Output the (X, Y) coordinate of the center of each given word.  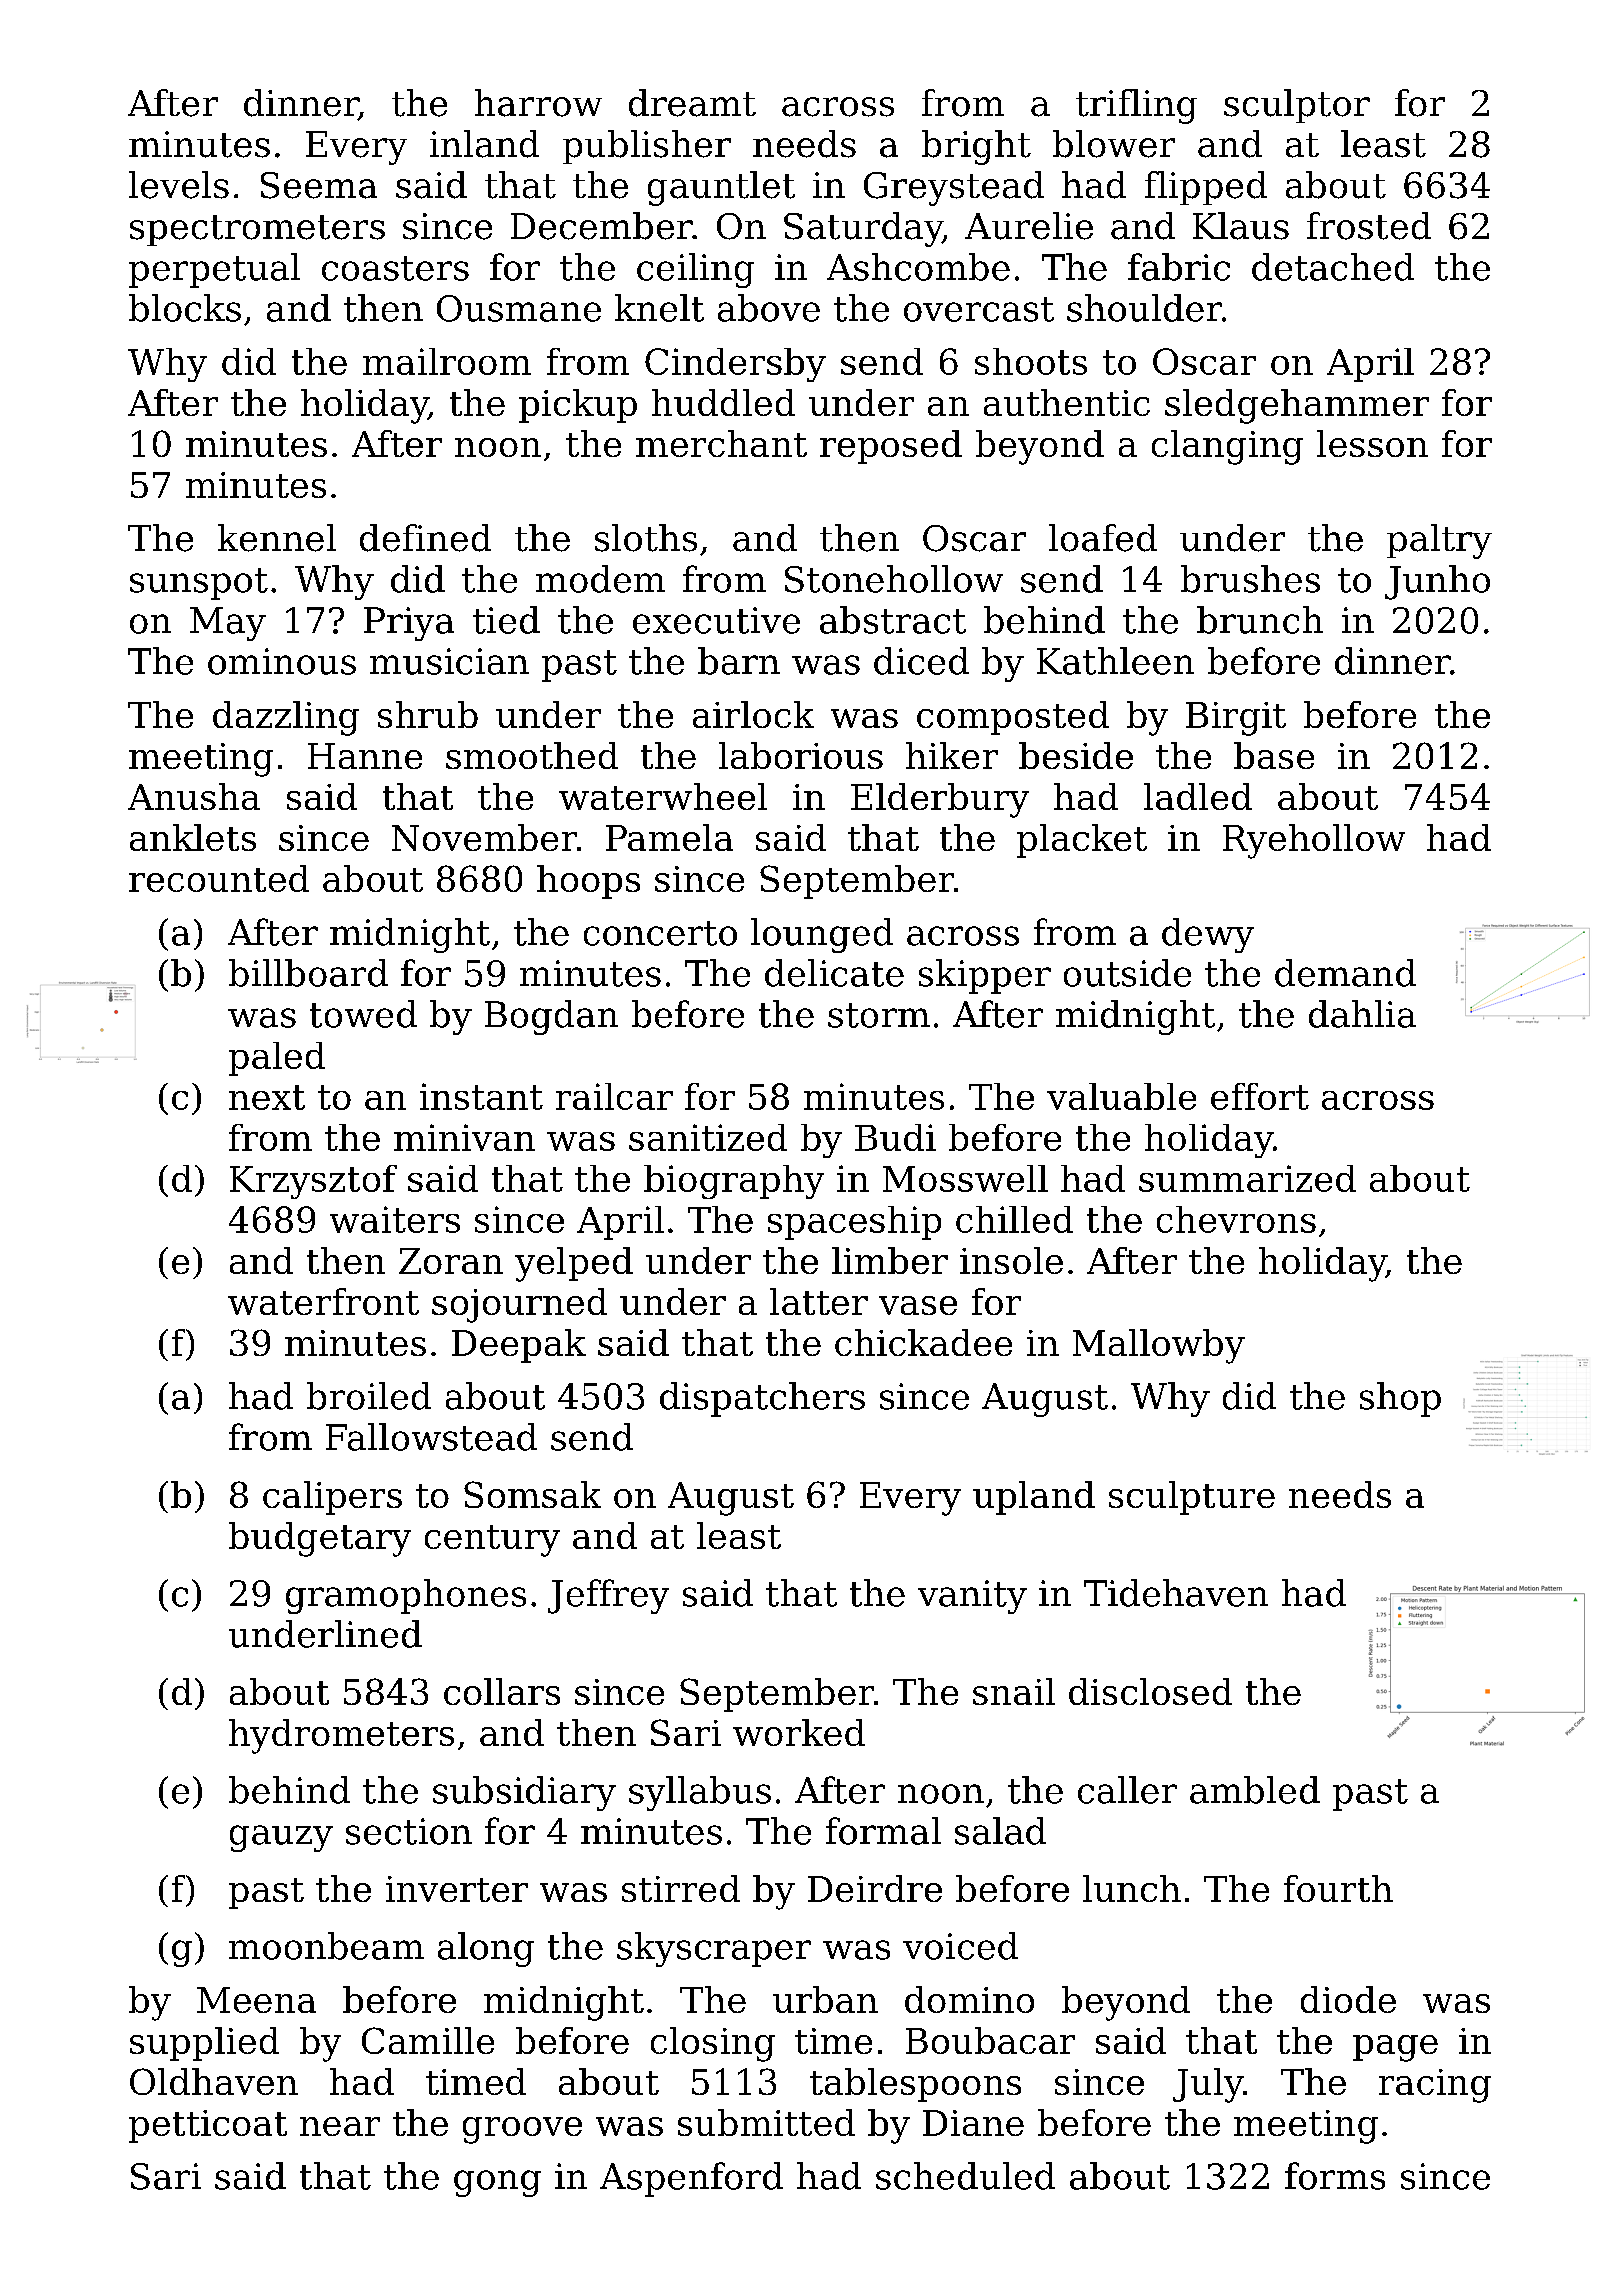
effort (1260, 1096)
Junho (1437, 582)
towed (363, 1014)
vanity (972, 1597)
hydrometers (341, 1736)
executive (716, 620)
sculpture (1192, 1498)
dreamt (692, 103)
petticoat (208, 2126)
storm (879, 1015)
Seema (319, 185)
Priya (409, 624)
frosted (1369, 226)
